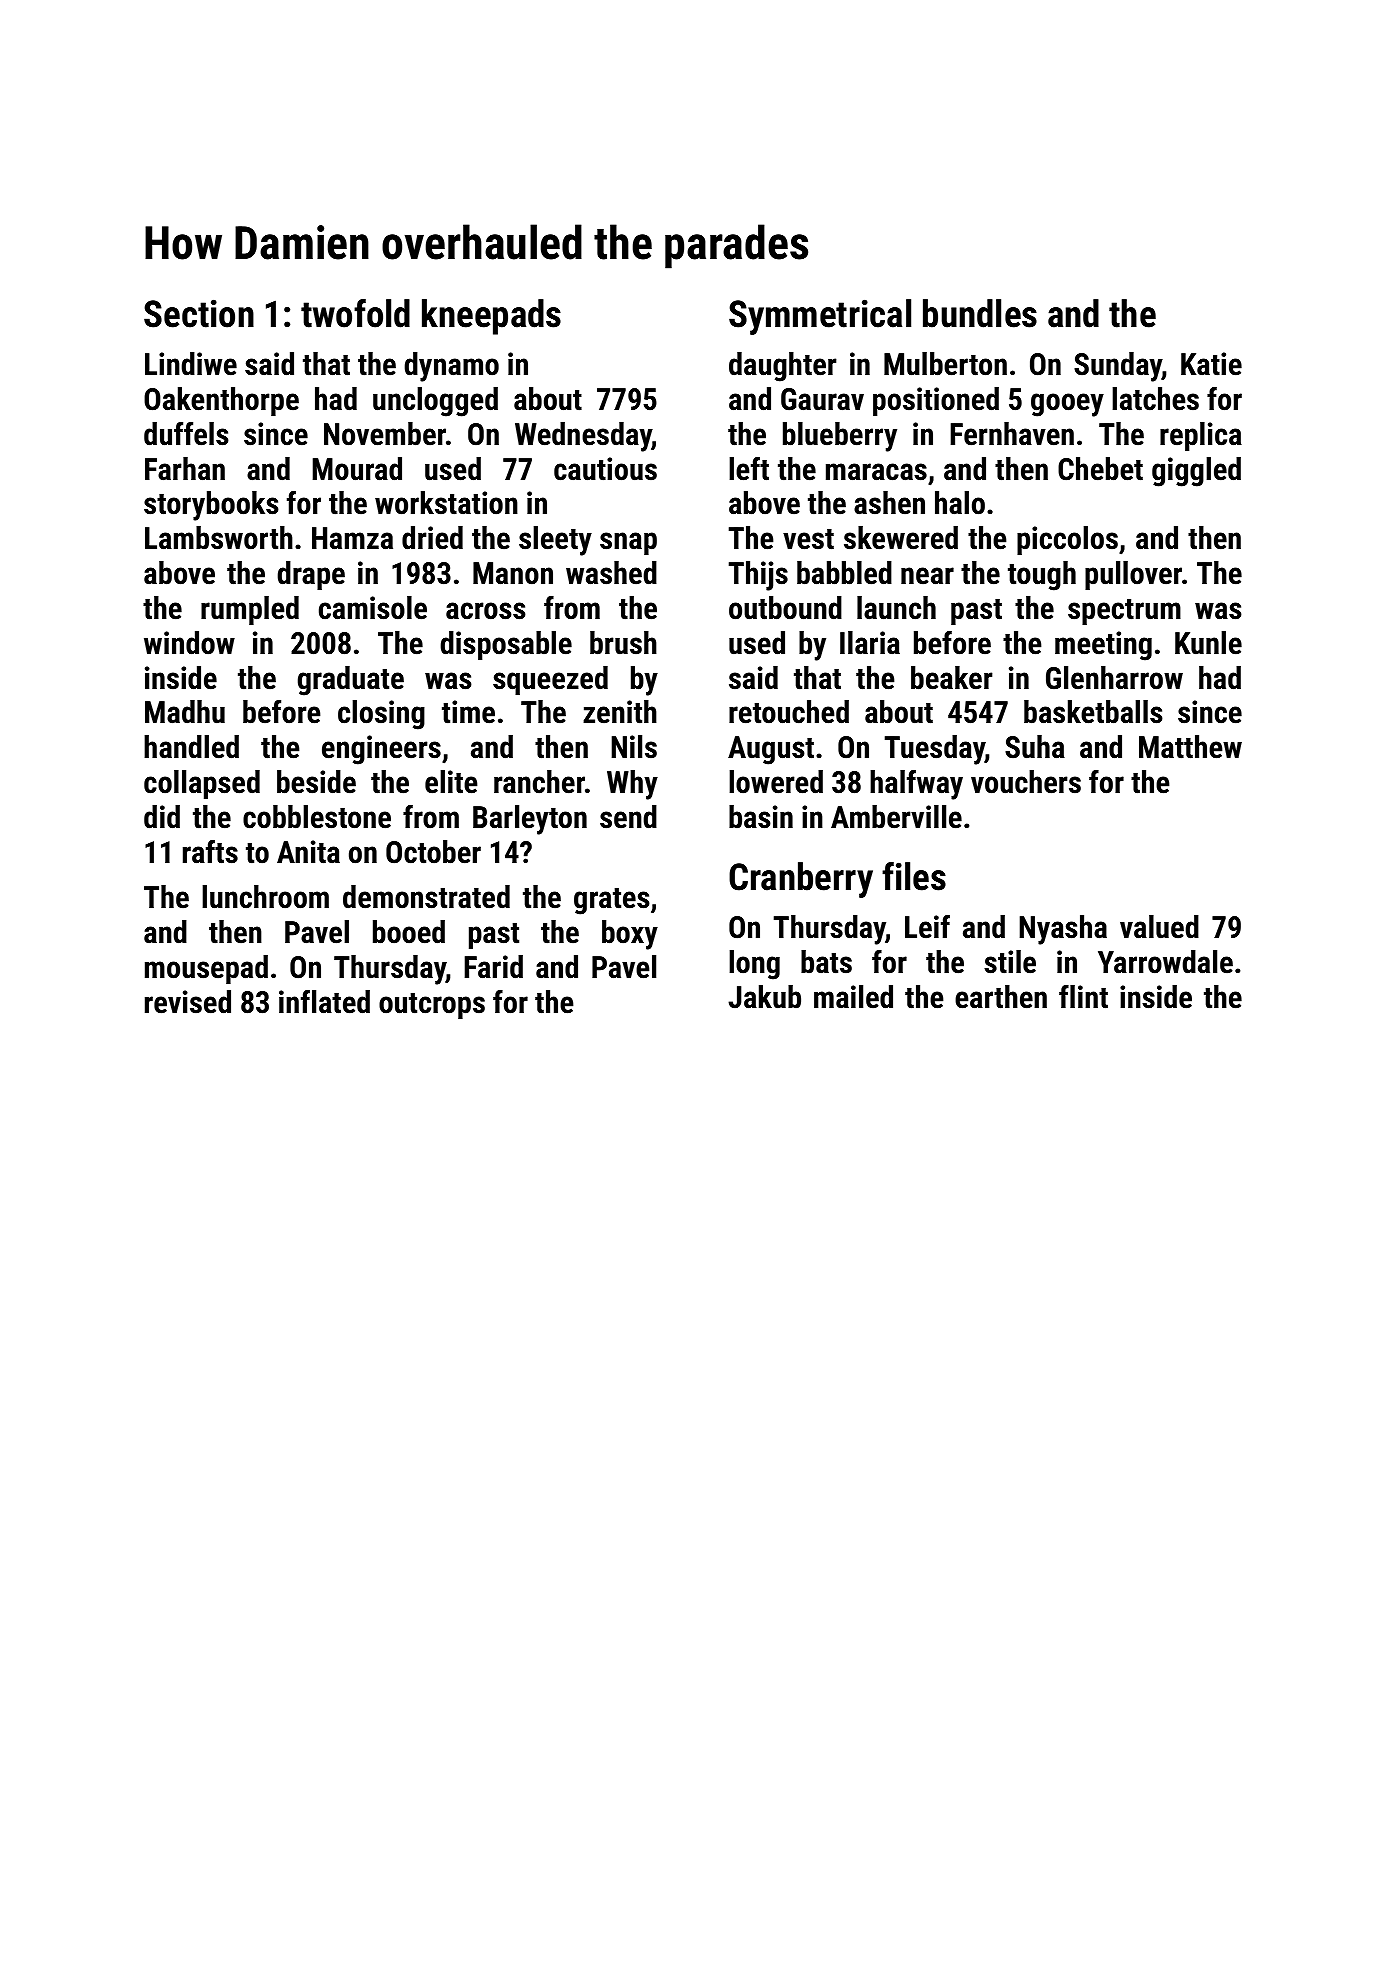 The height and width of the screenshot is (1969, 1386). Describe the element at coordinates (355, 313) in the screenshot. I see `twofold` at that location.
